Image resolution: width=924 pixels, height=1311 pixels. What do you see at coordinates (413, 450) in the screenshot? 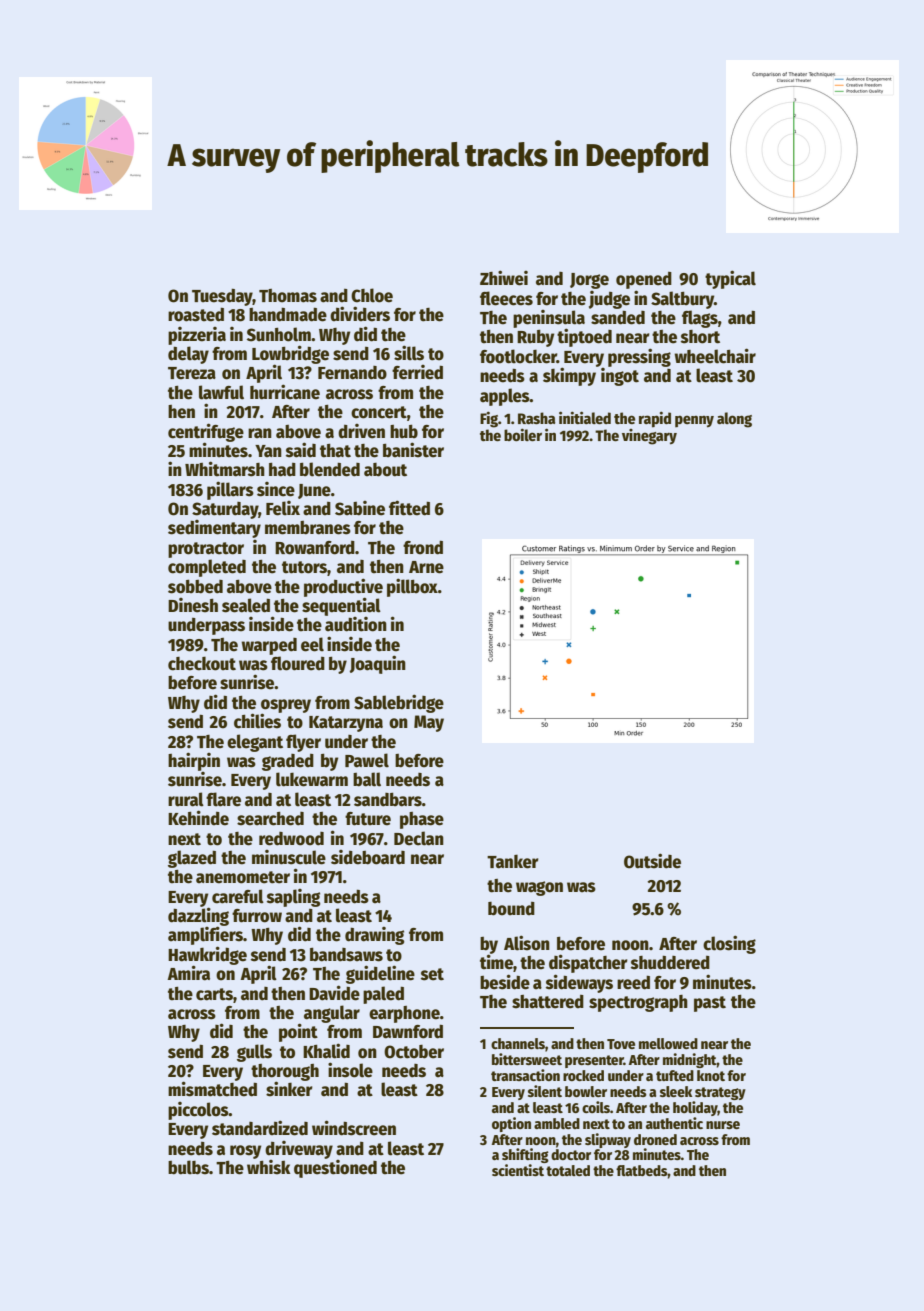
I see `banister` at bounding box center [413, 450].
